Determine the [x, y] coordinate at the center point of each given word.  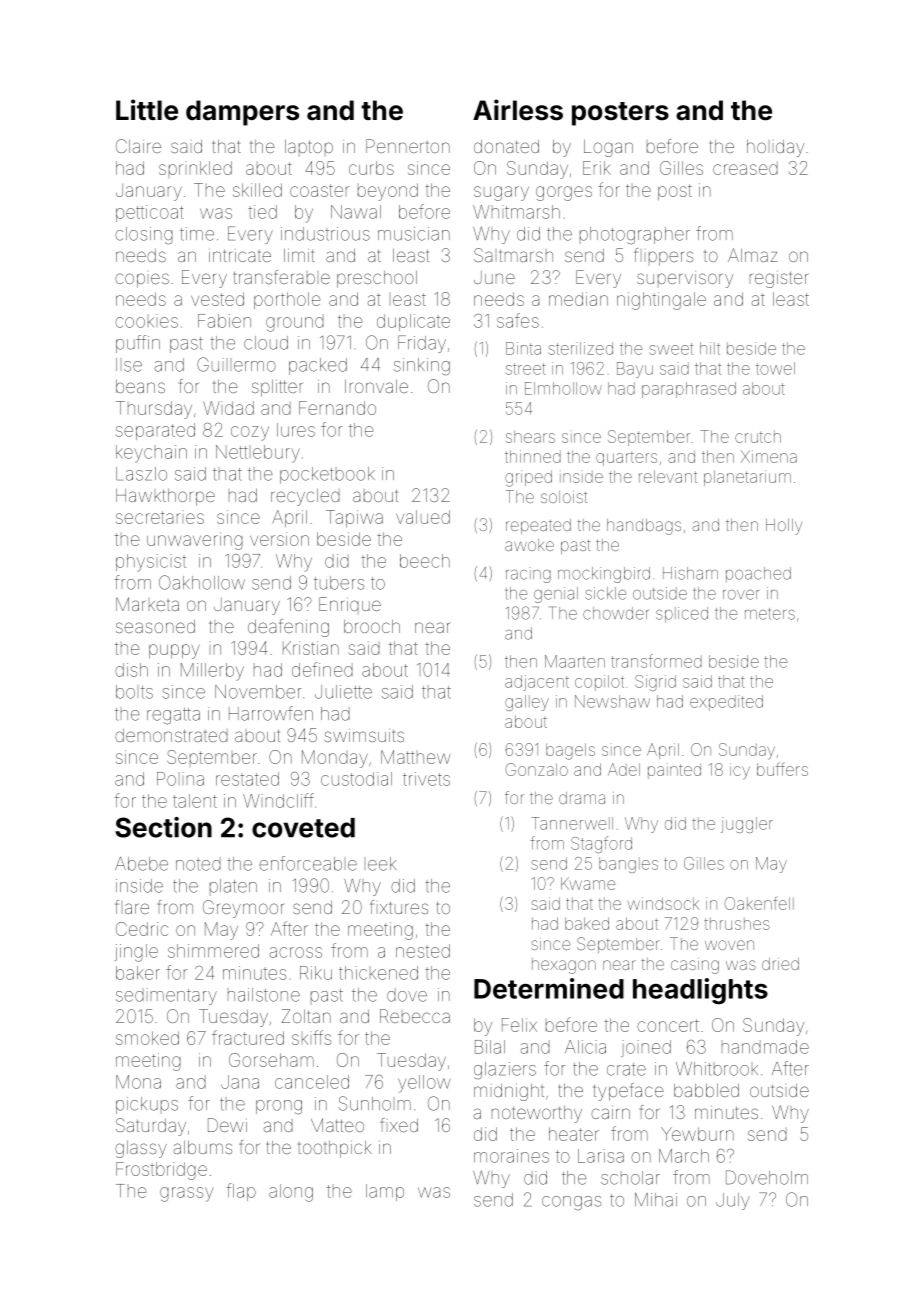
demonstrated [171, 735]
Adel [624, 769]
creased [745, 168]
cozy [250, 433]
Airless [518, 110]
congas [571, 1203]
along [291, 1193]
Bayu [635, 370]
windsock [663, 903]
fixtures [399, 907]
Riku [316, 973]
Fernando [337, 408]
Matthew [415, 757]
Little [147, 110]
